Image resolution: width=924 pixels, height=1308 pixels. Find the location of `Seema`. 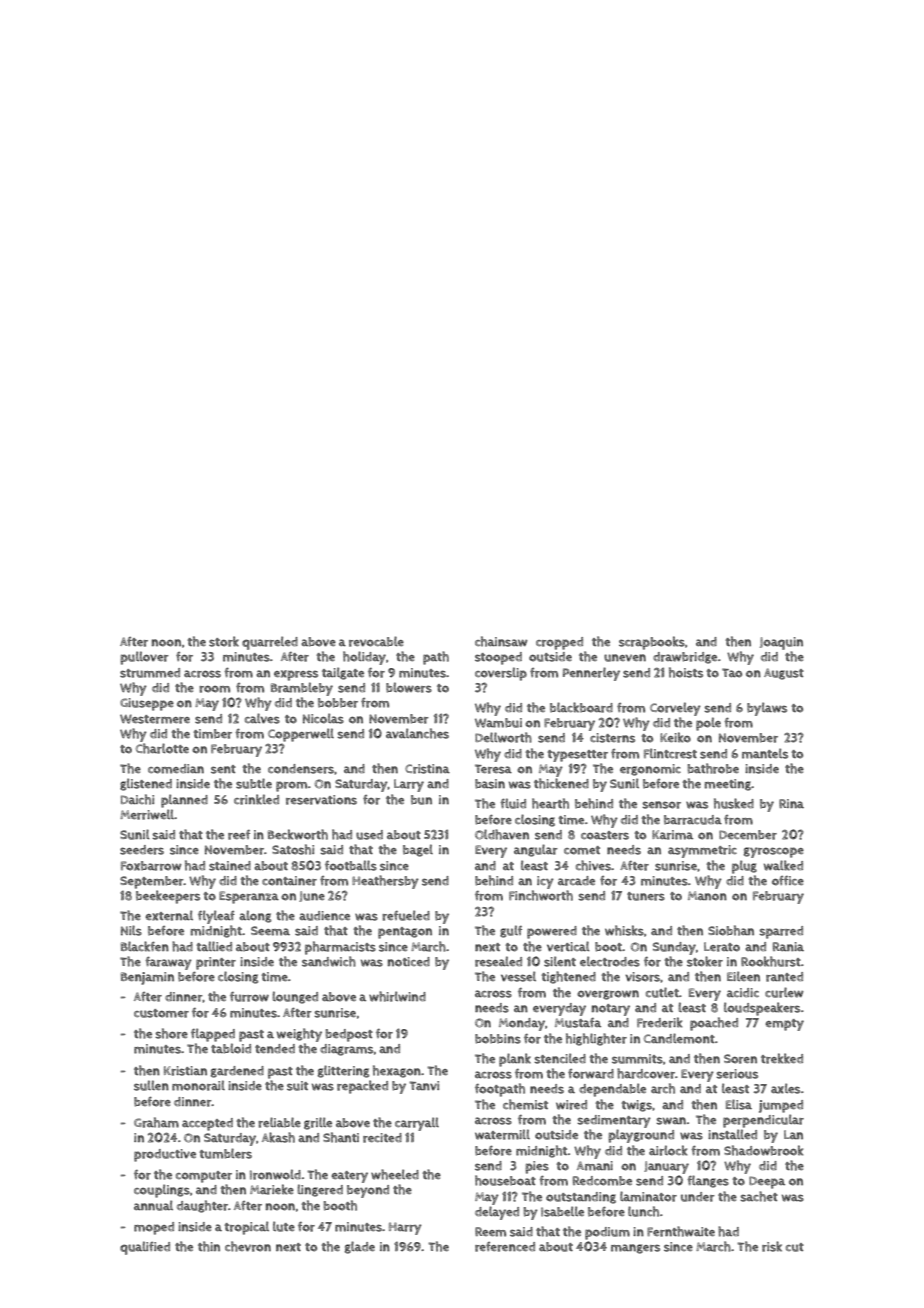

Seema is located at coordinates (270, 931).
